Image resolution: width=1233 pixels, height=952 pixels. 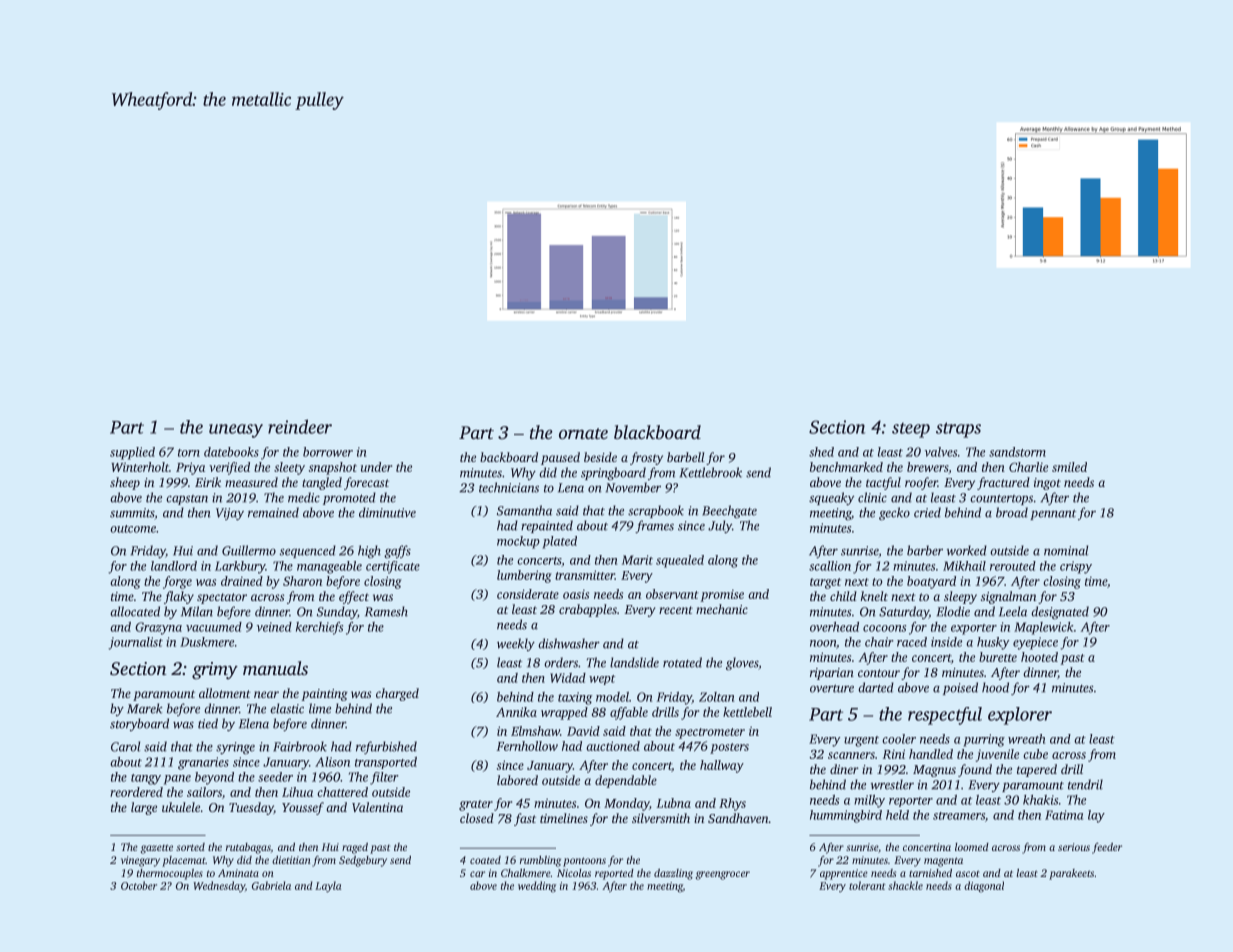 What do you see at coordinates (682, 662) in the page?
I see `rotated` at bounding box center [682, 662].
